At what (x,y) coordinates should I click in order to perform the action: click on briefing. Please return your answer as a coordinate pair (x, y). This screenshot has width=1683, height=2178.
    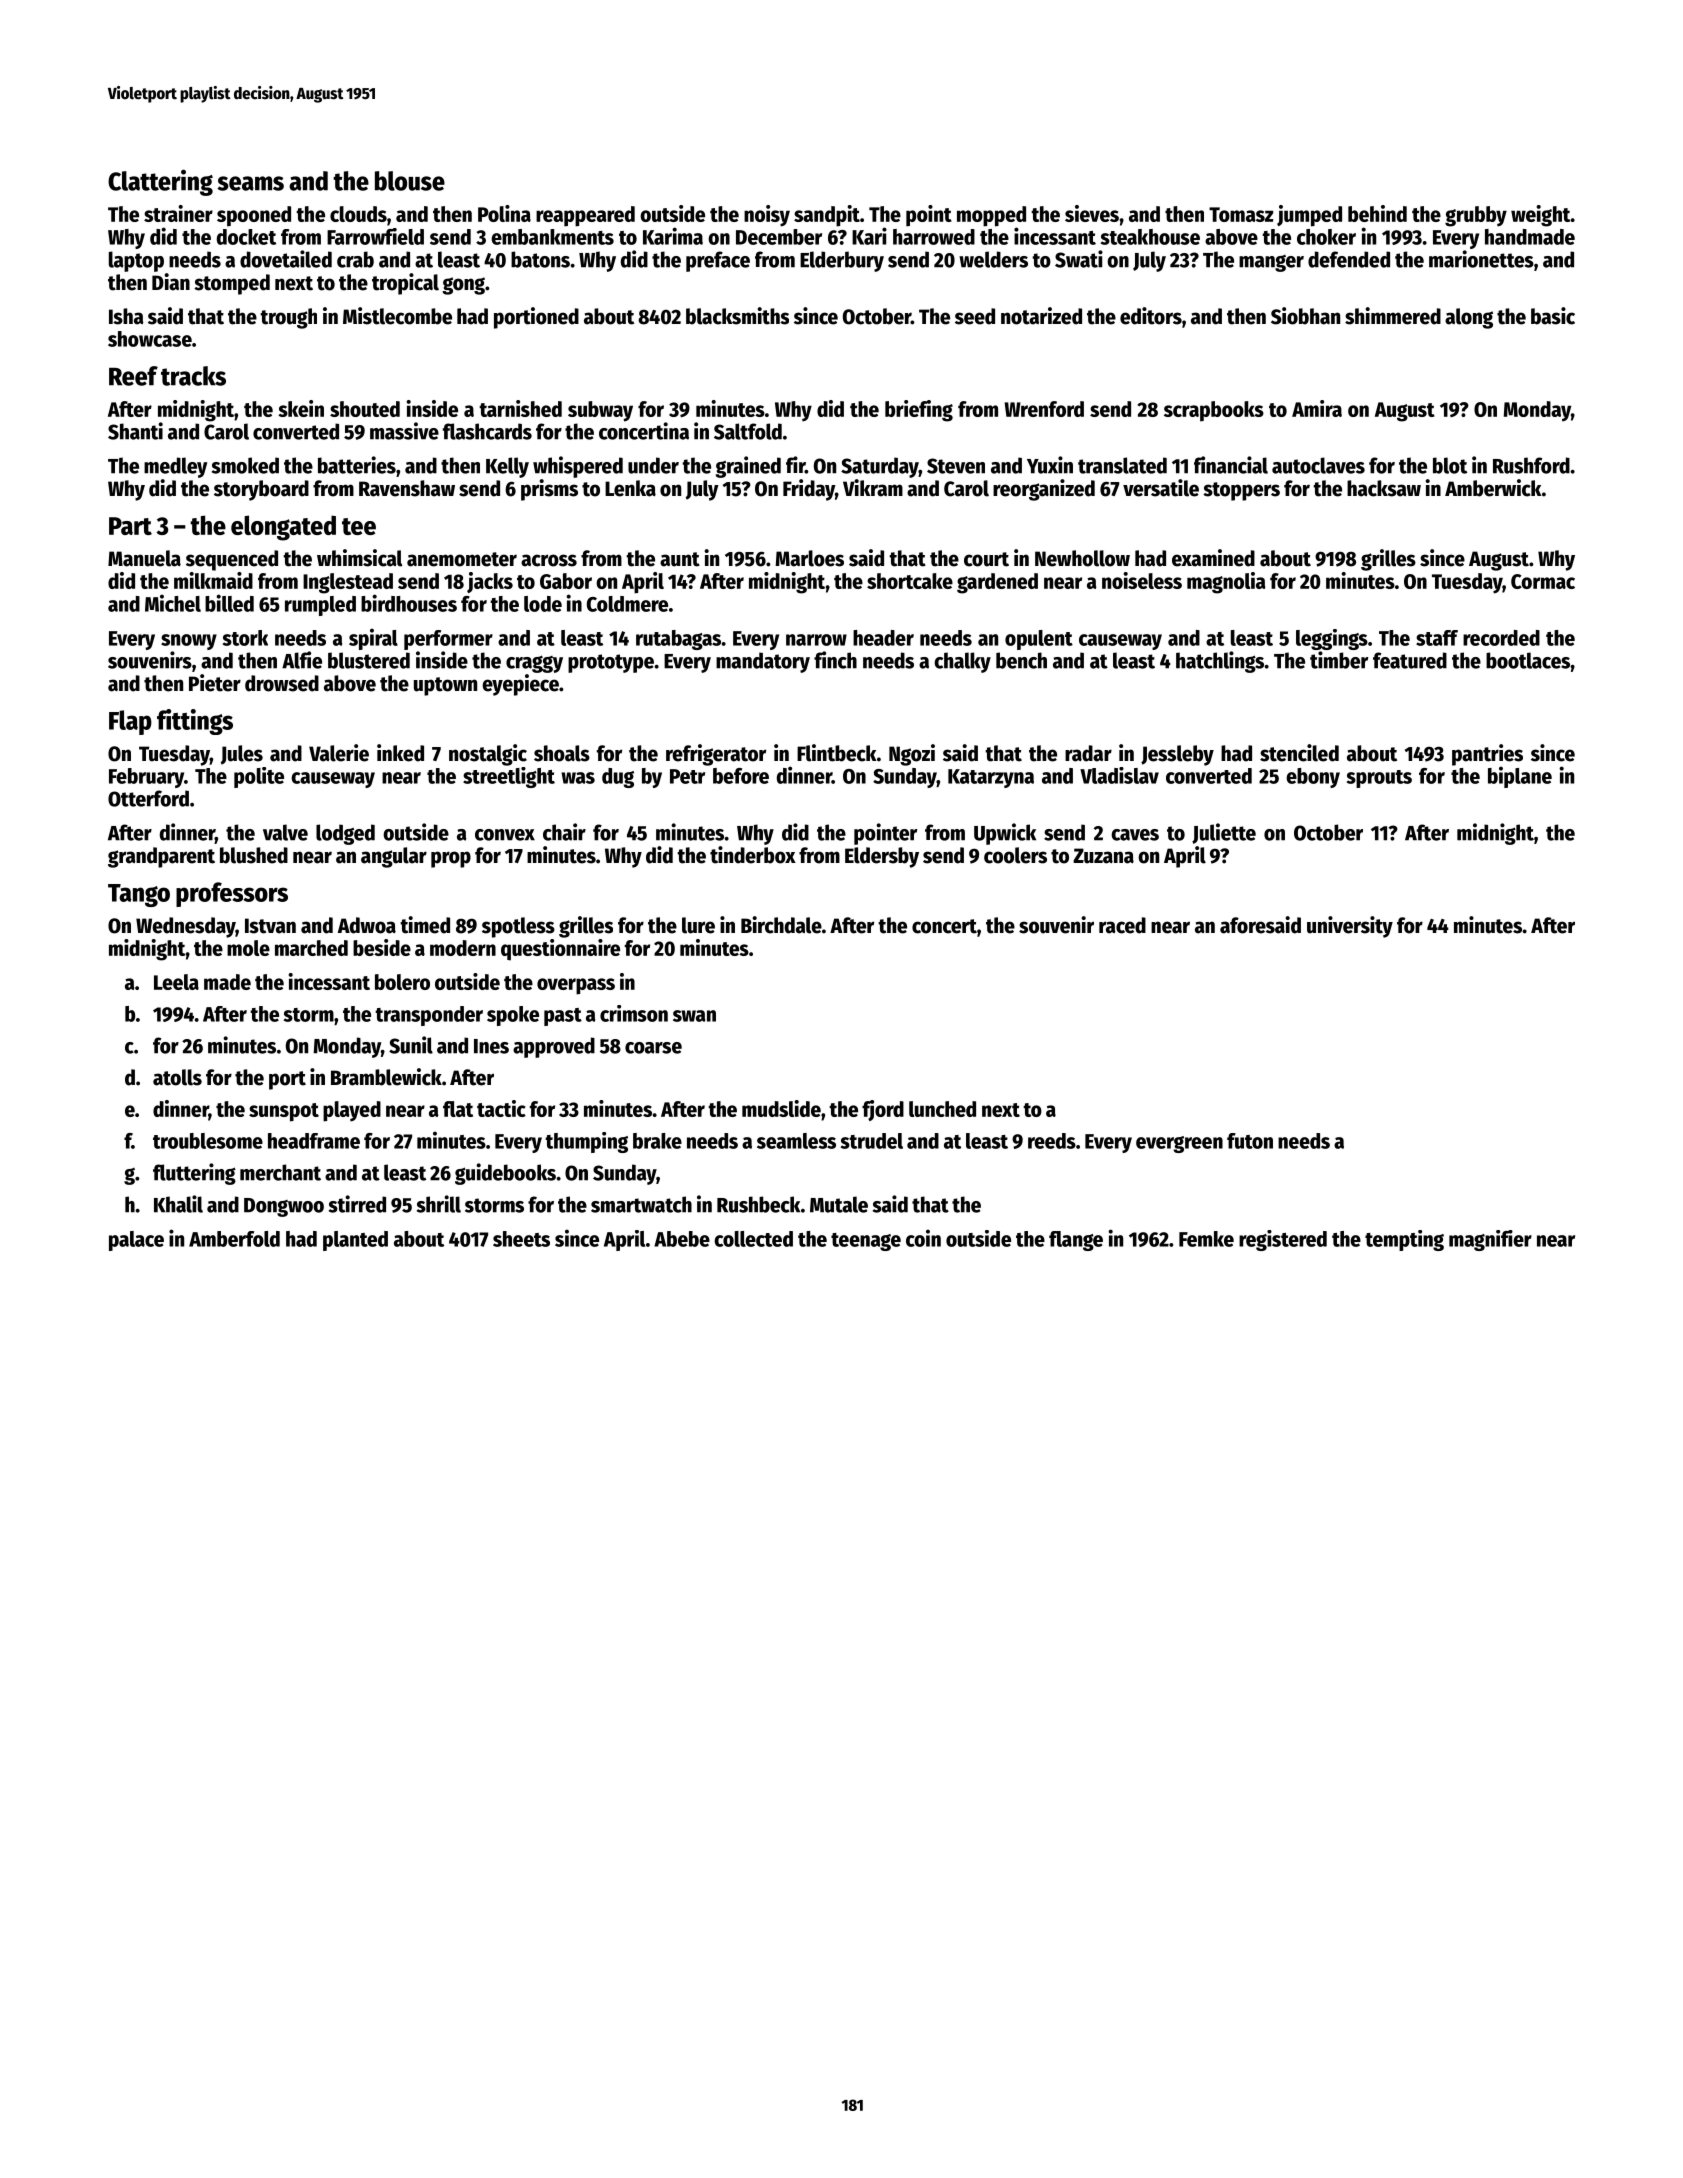
    Looking at the image, I should click on (919, 411).
